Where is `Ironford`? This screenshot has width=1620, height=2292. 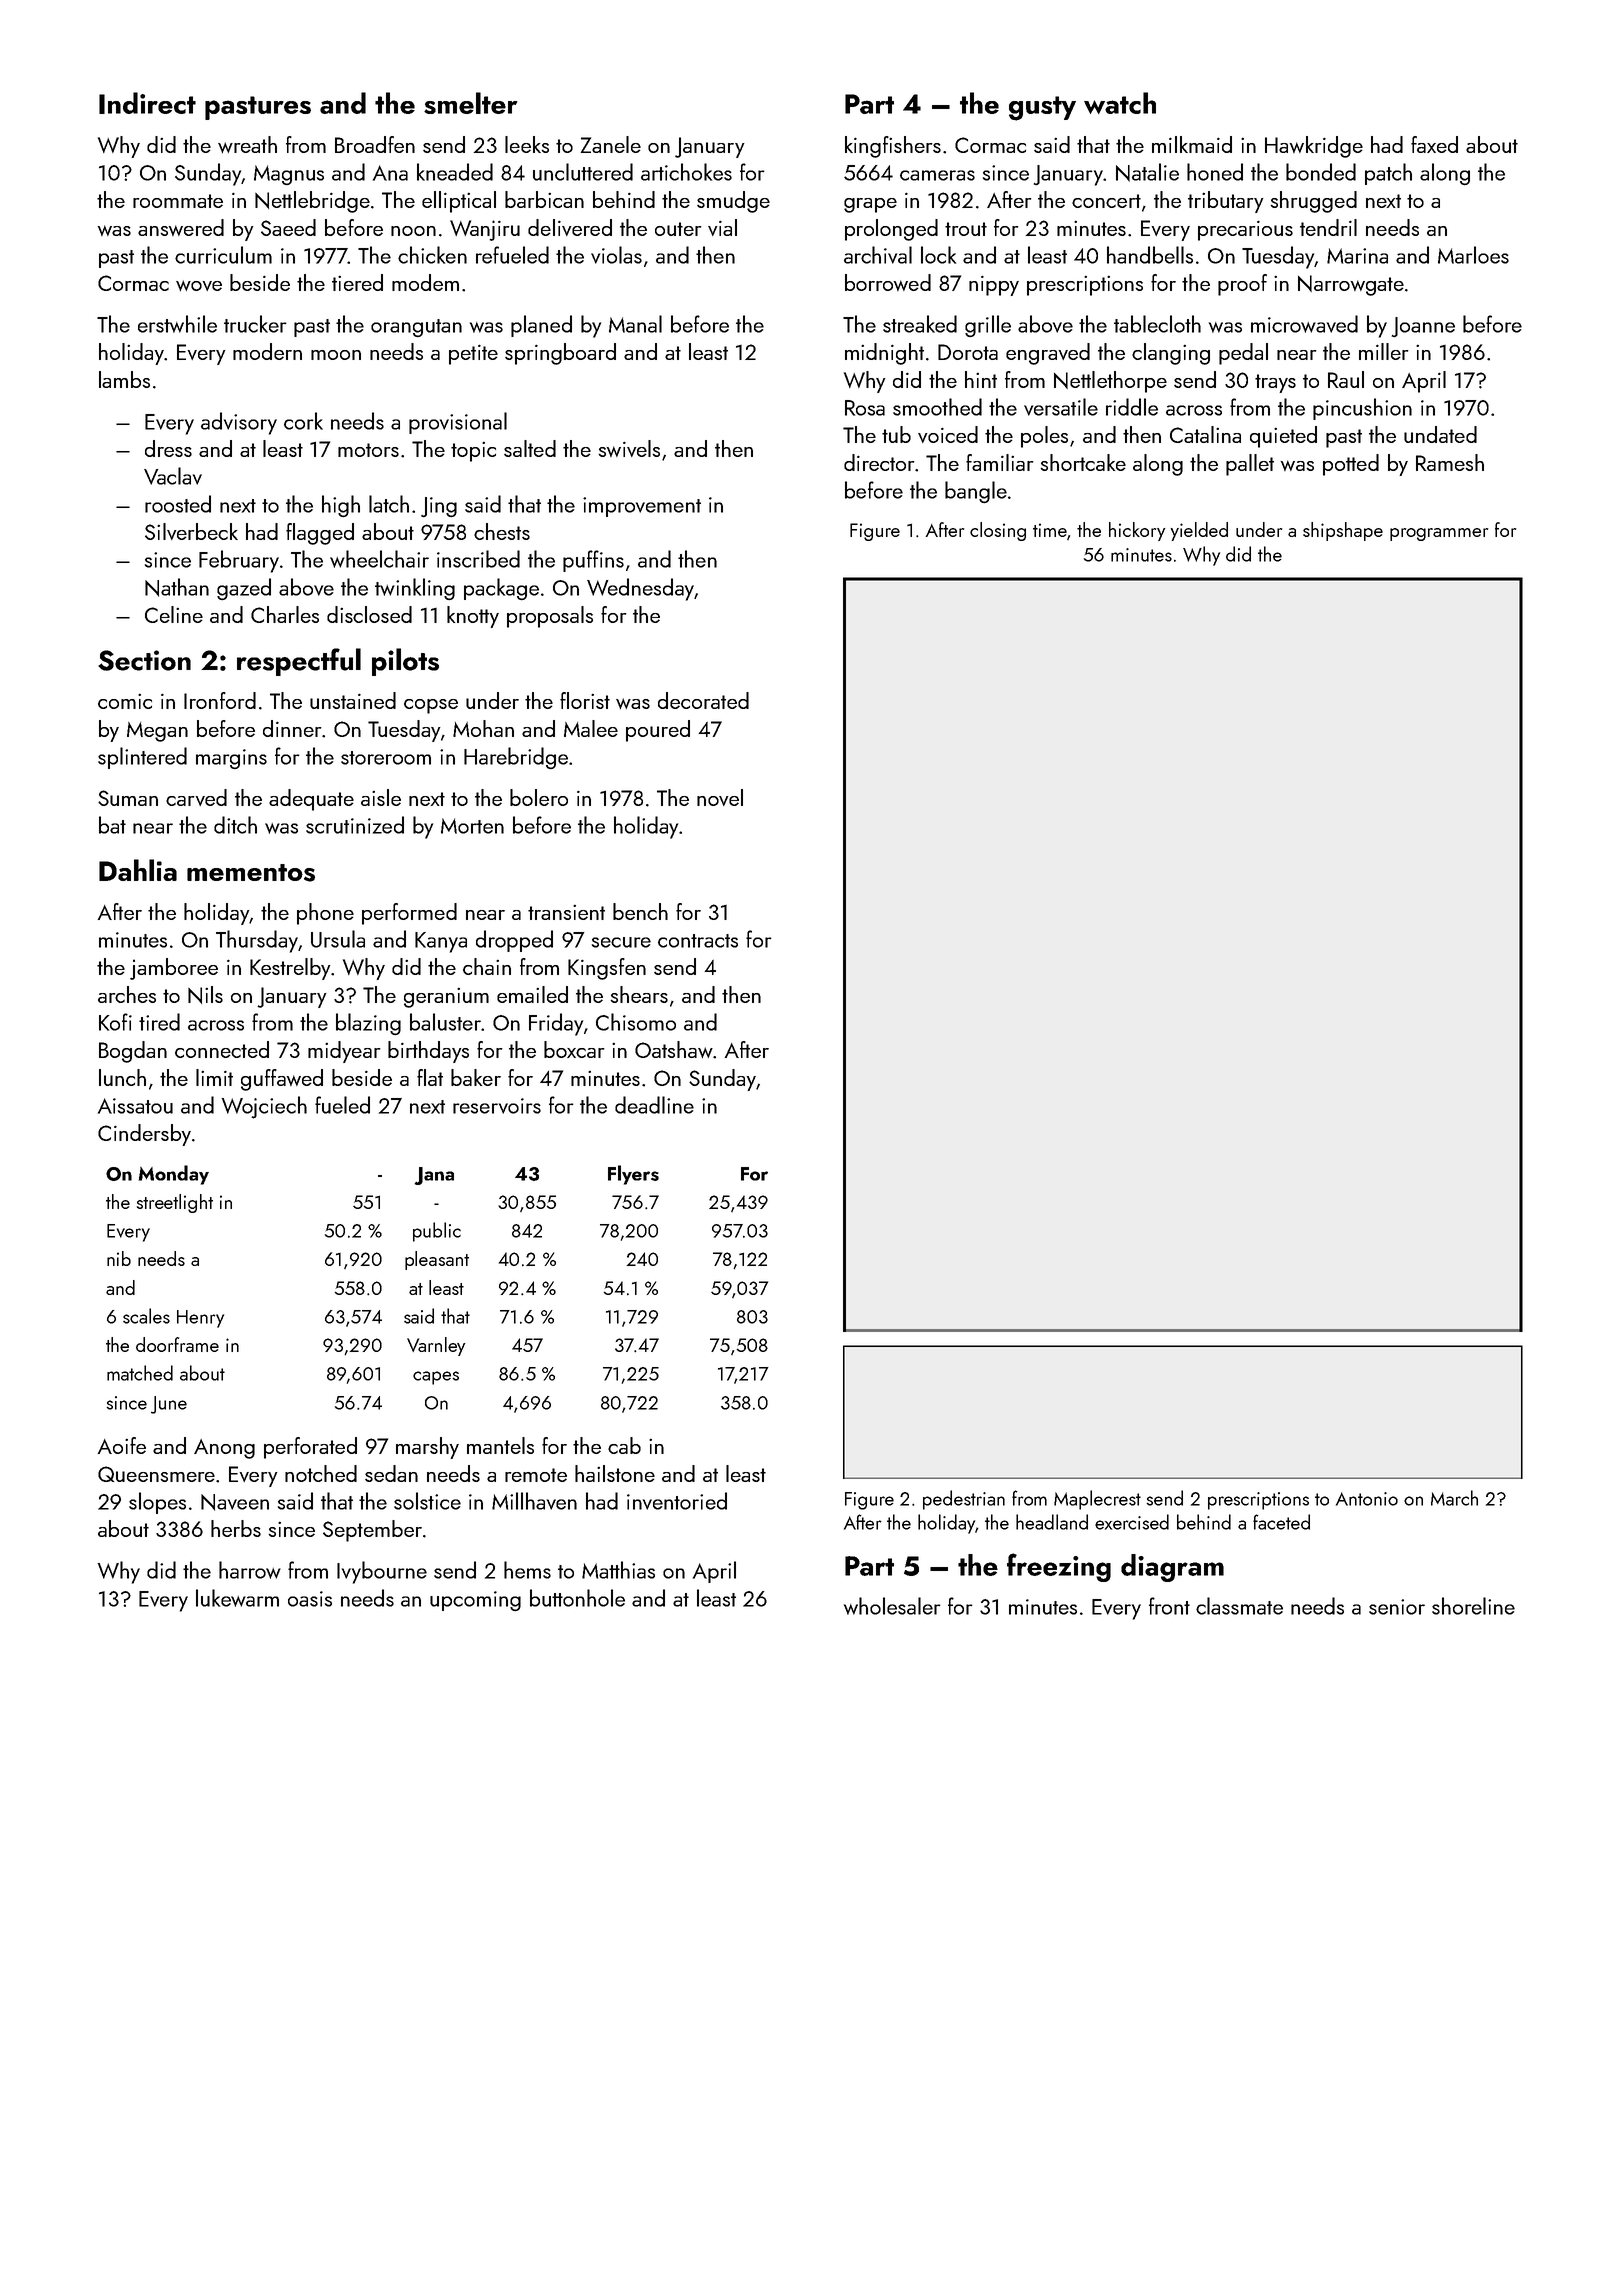 Ironford is located at coordinates (220, 700).
